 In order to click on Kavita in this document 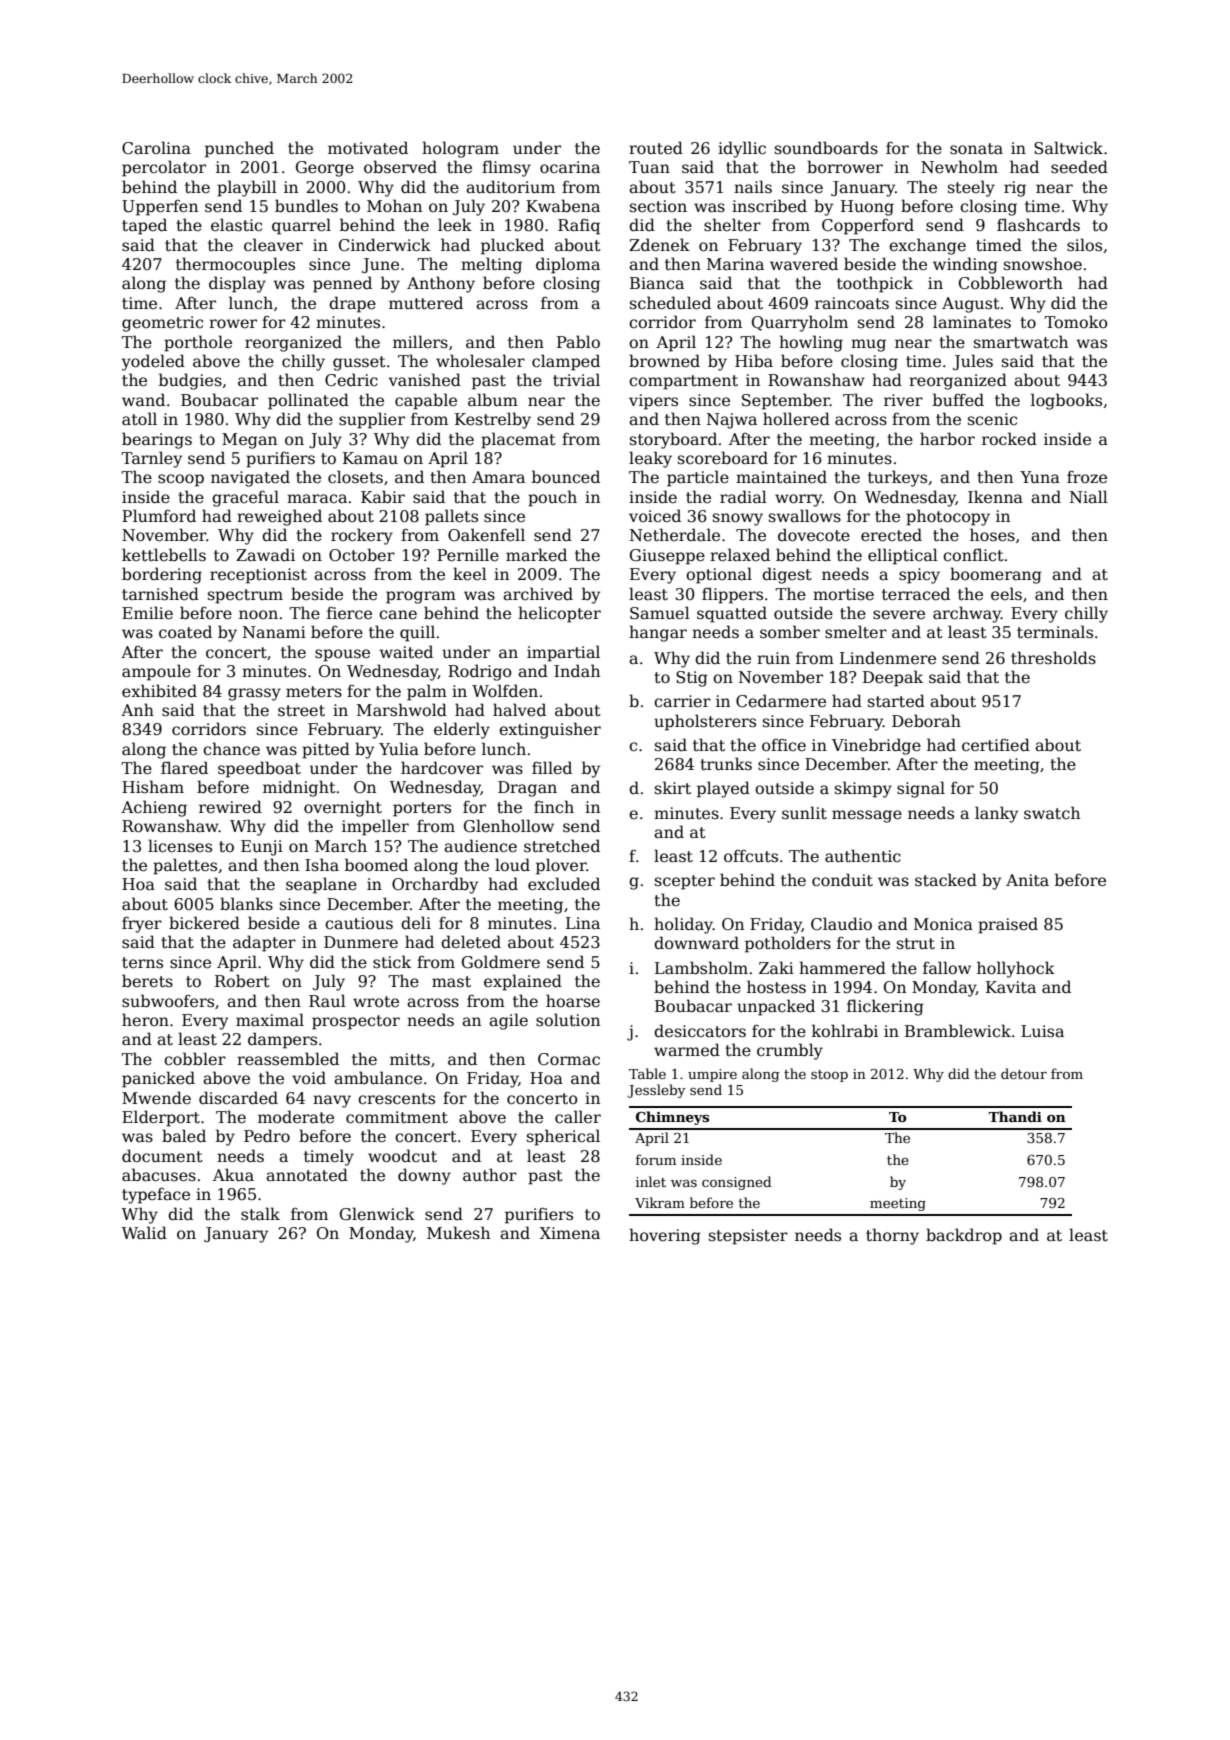, I will do `click(1011, 987)`.
